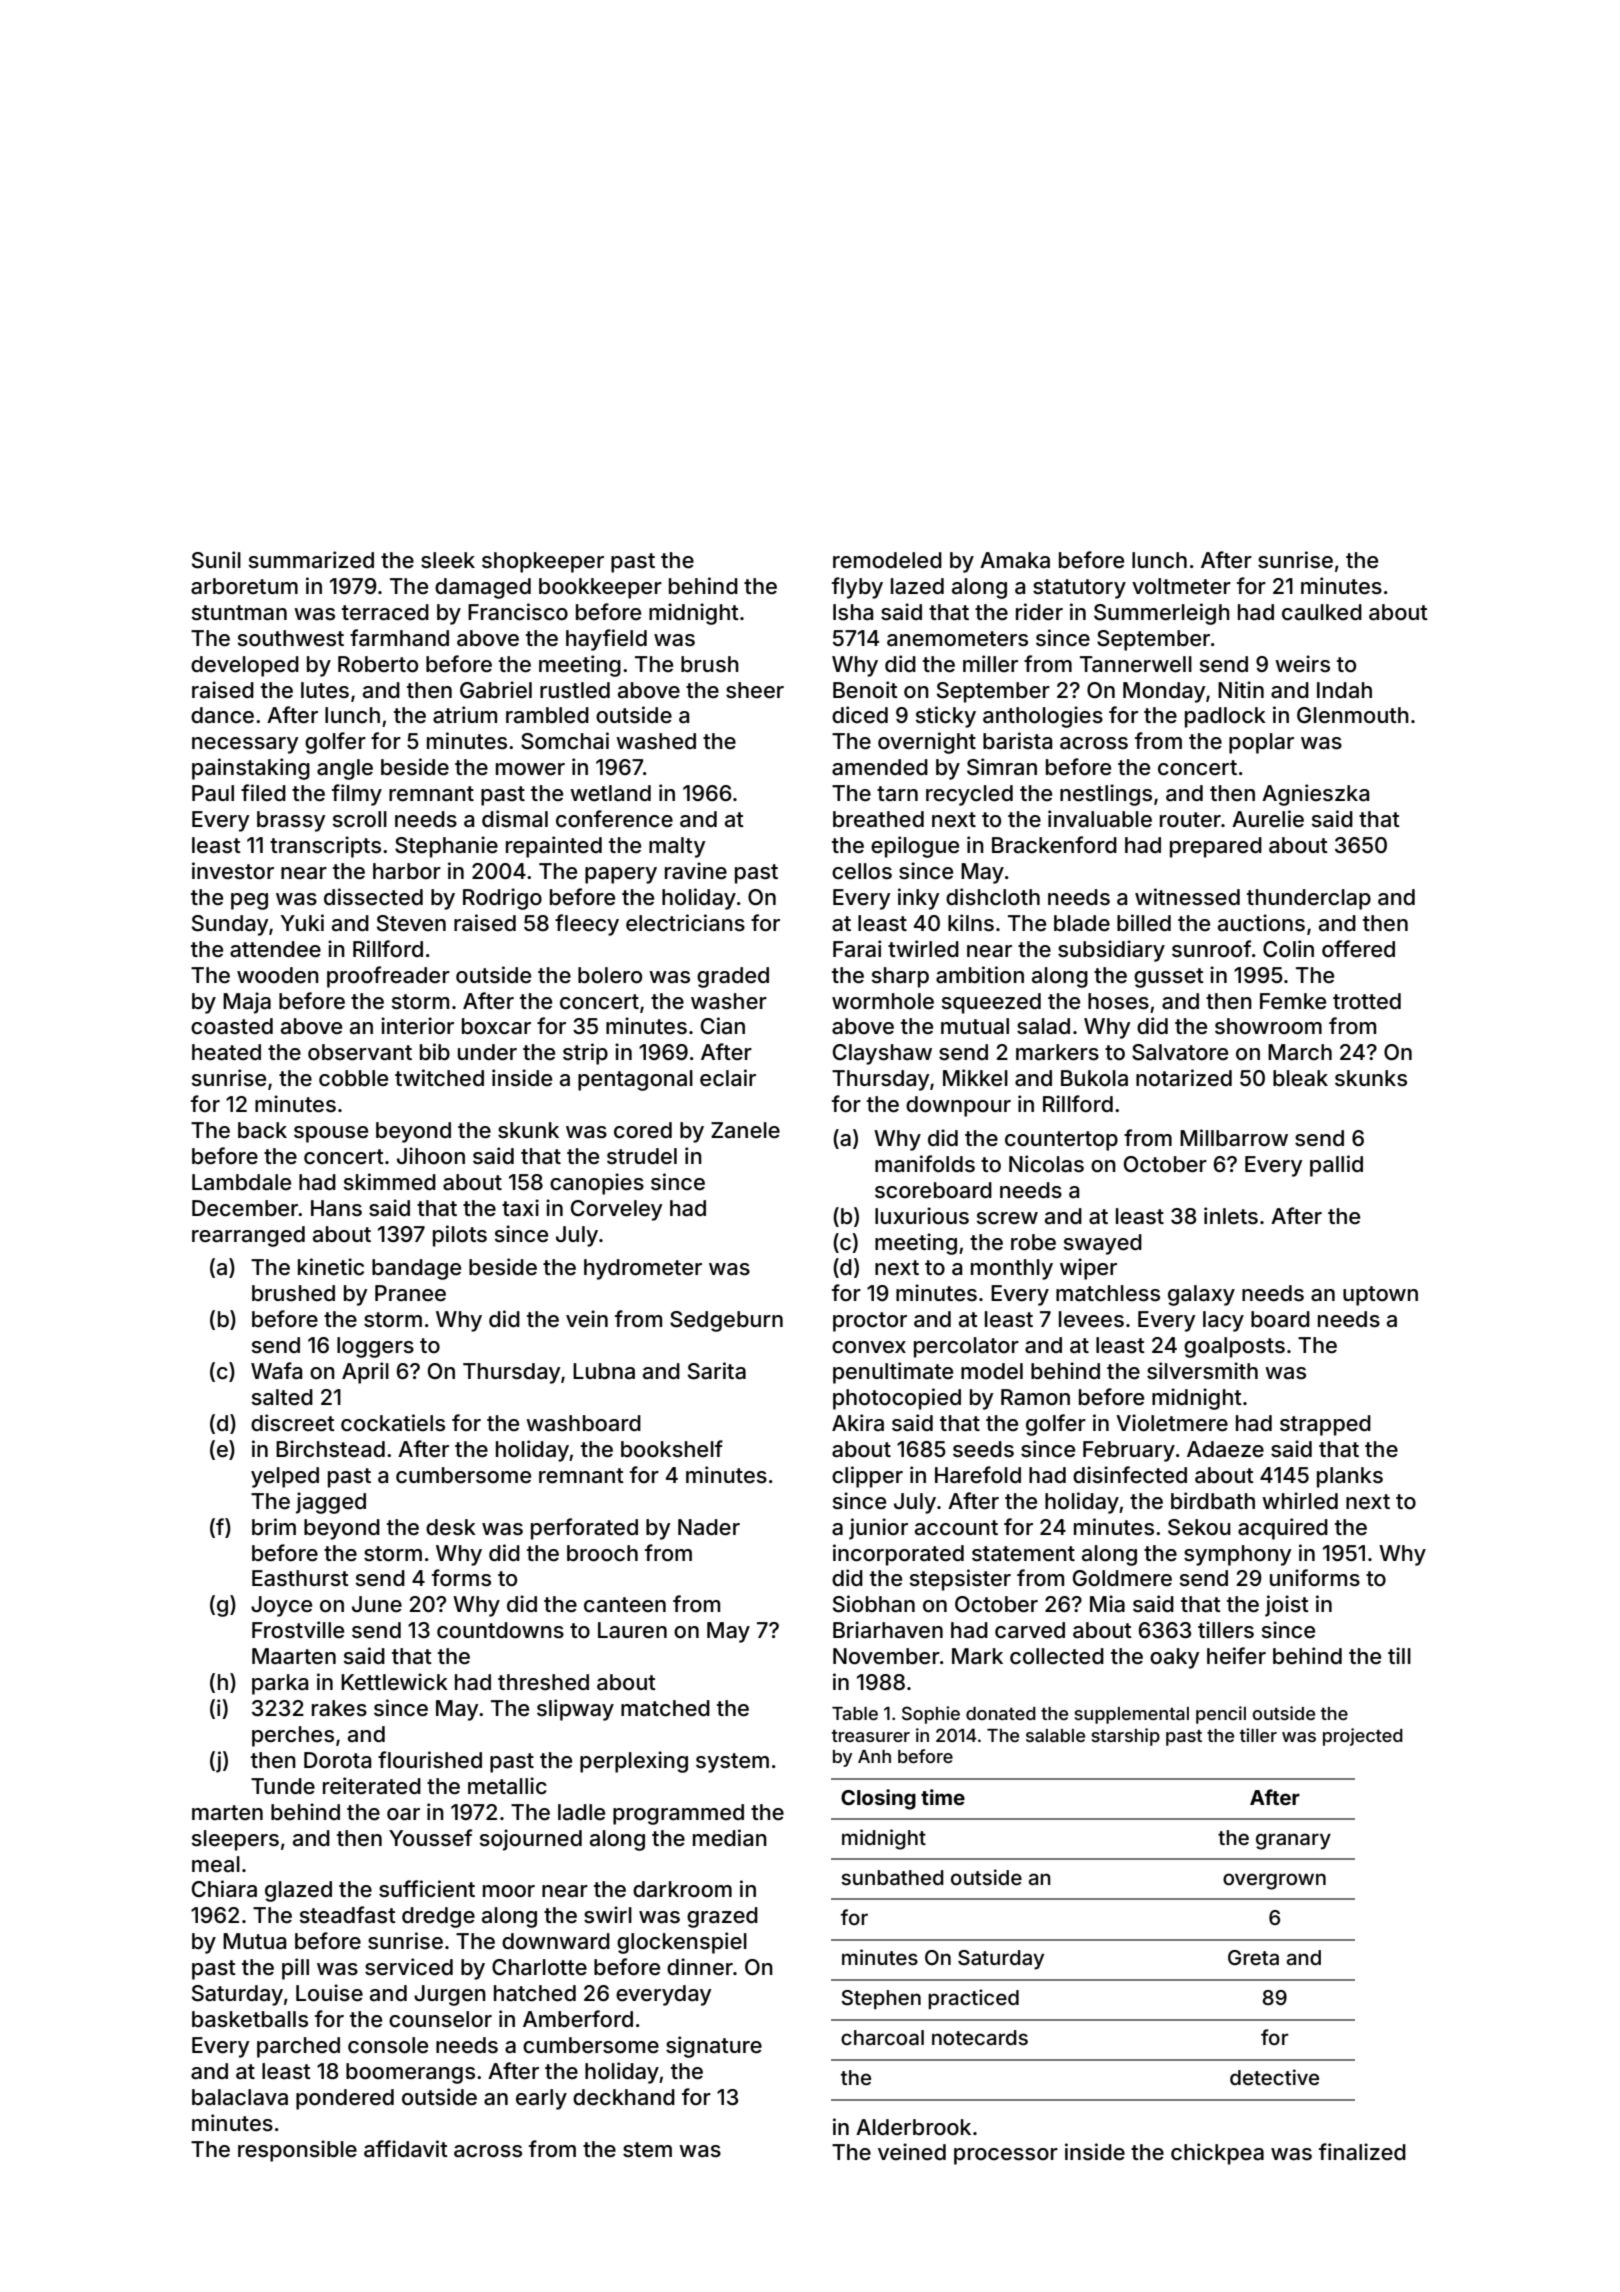 The image size is (1620, 2292). I want to click on early, so click(541, 2099).
